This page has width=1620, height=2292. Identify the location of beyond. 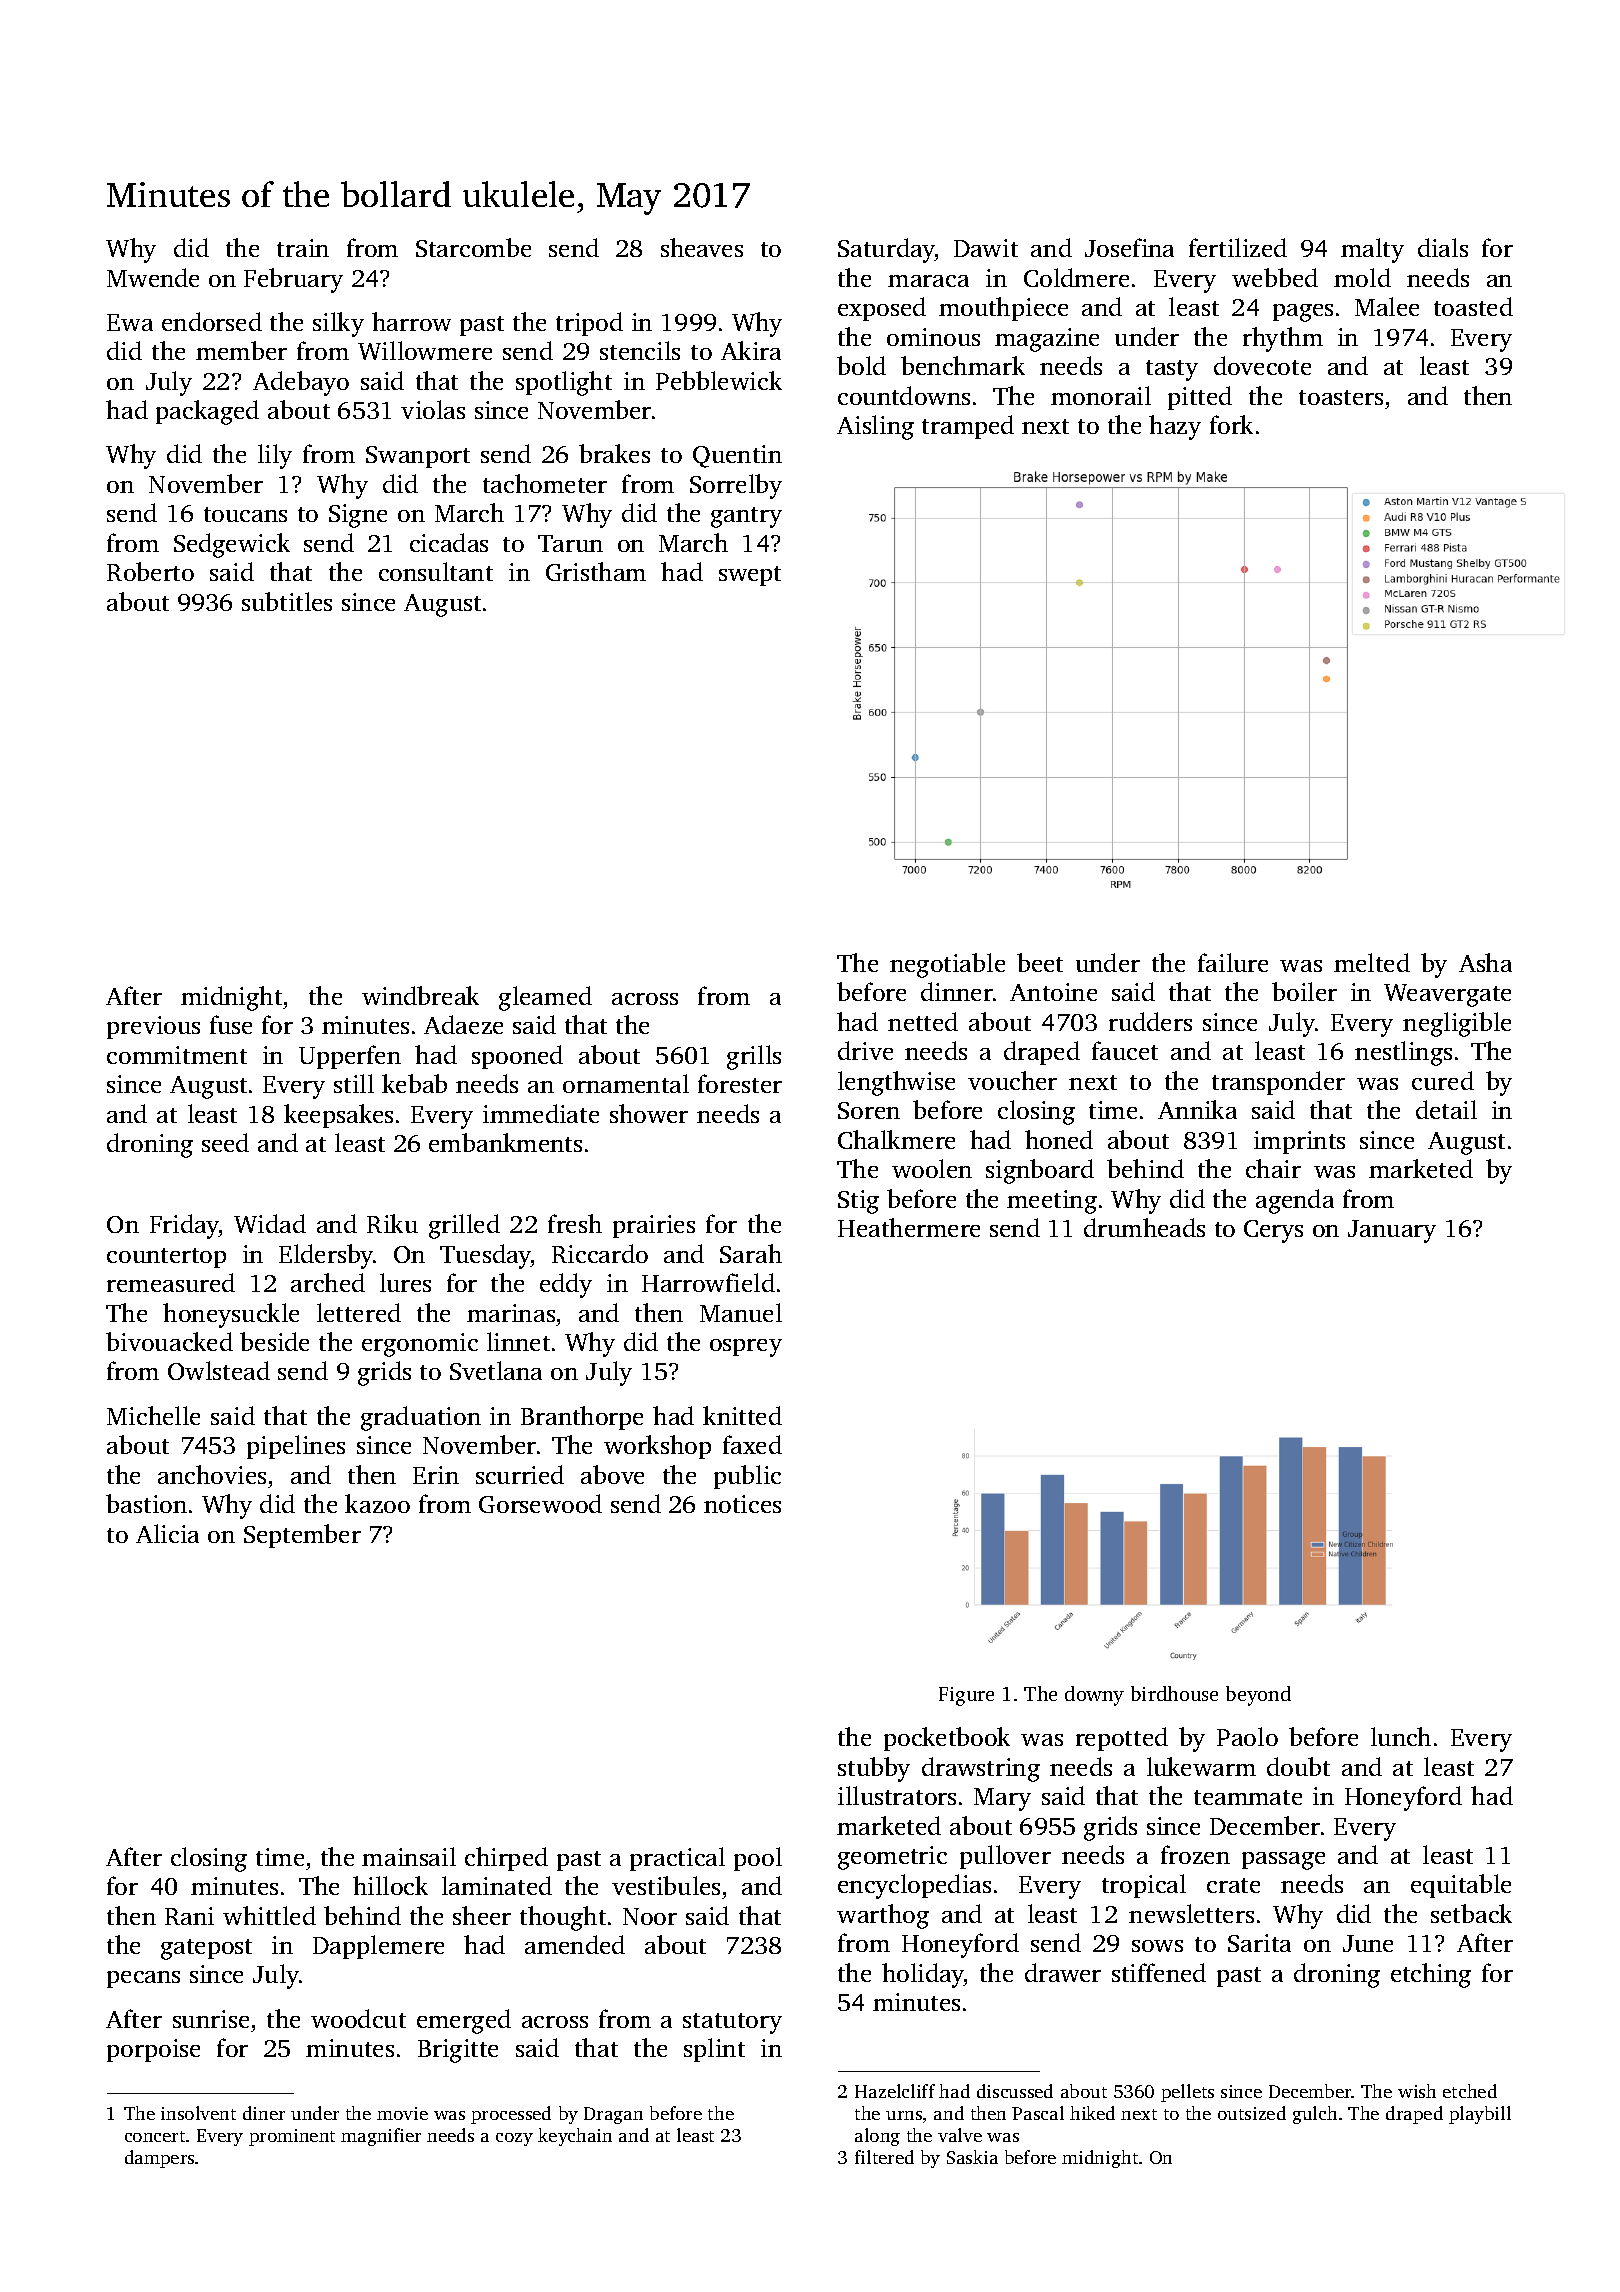
(1258, 1696).
